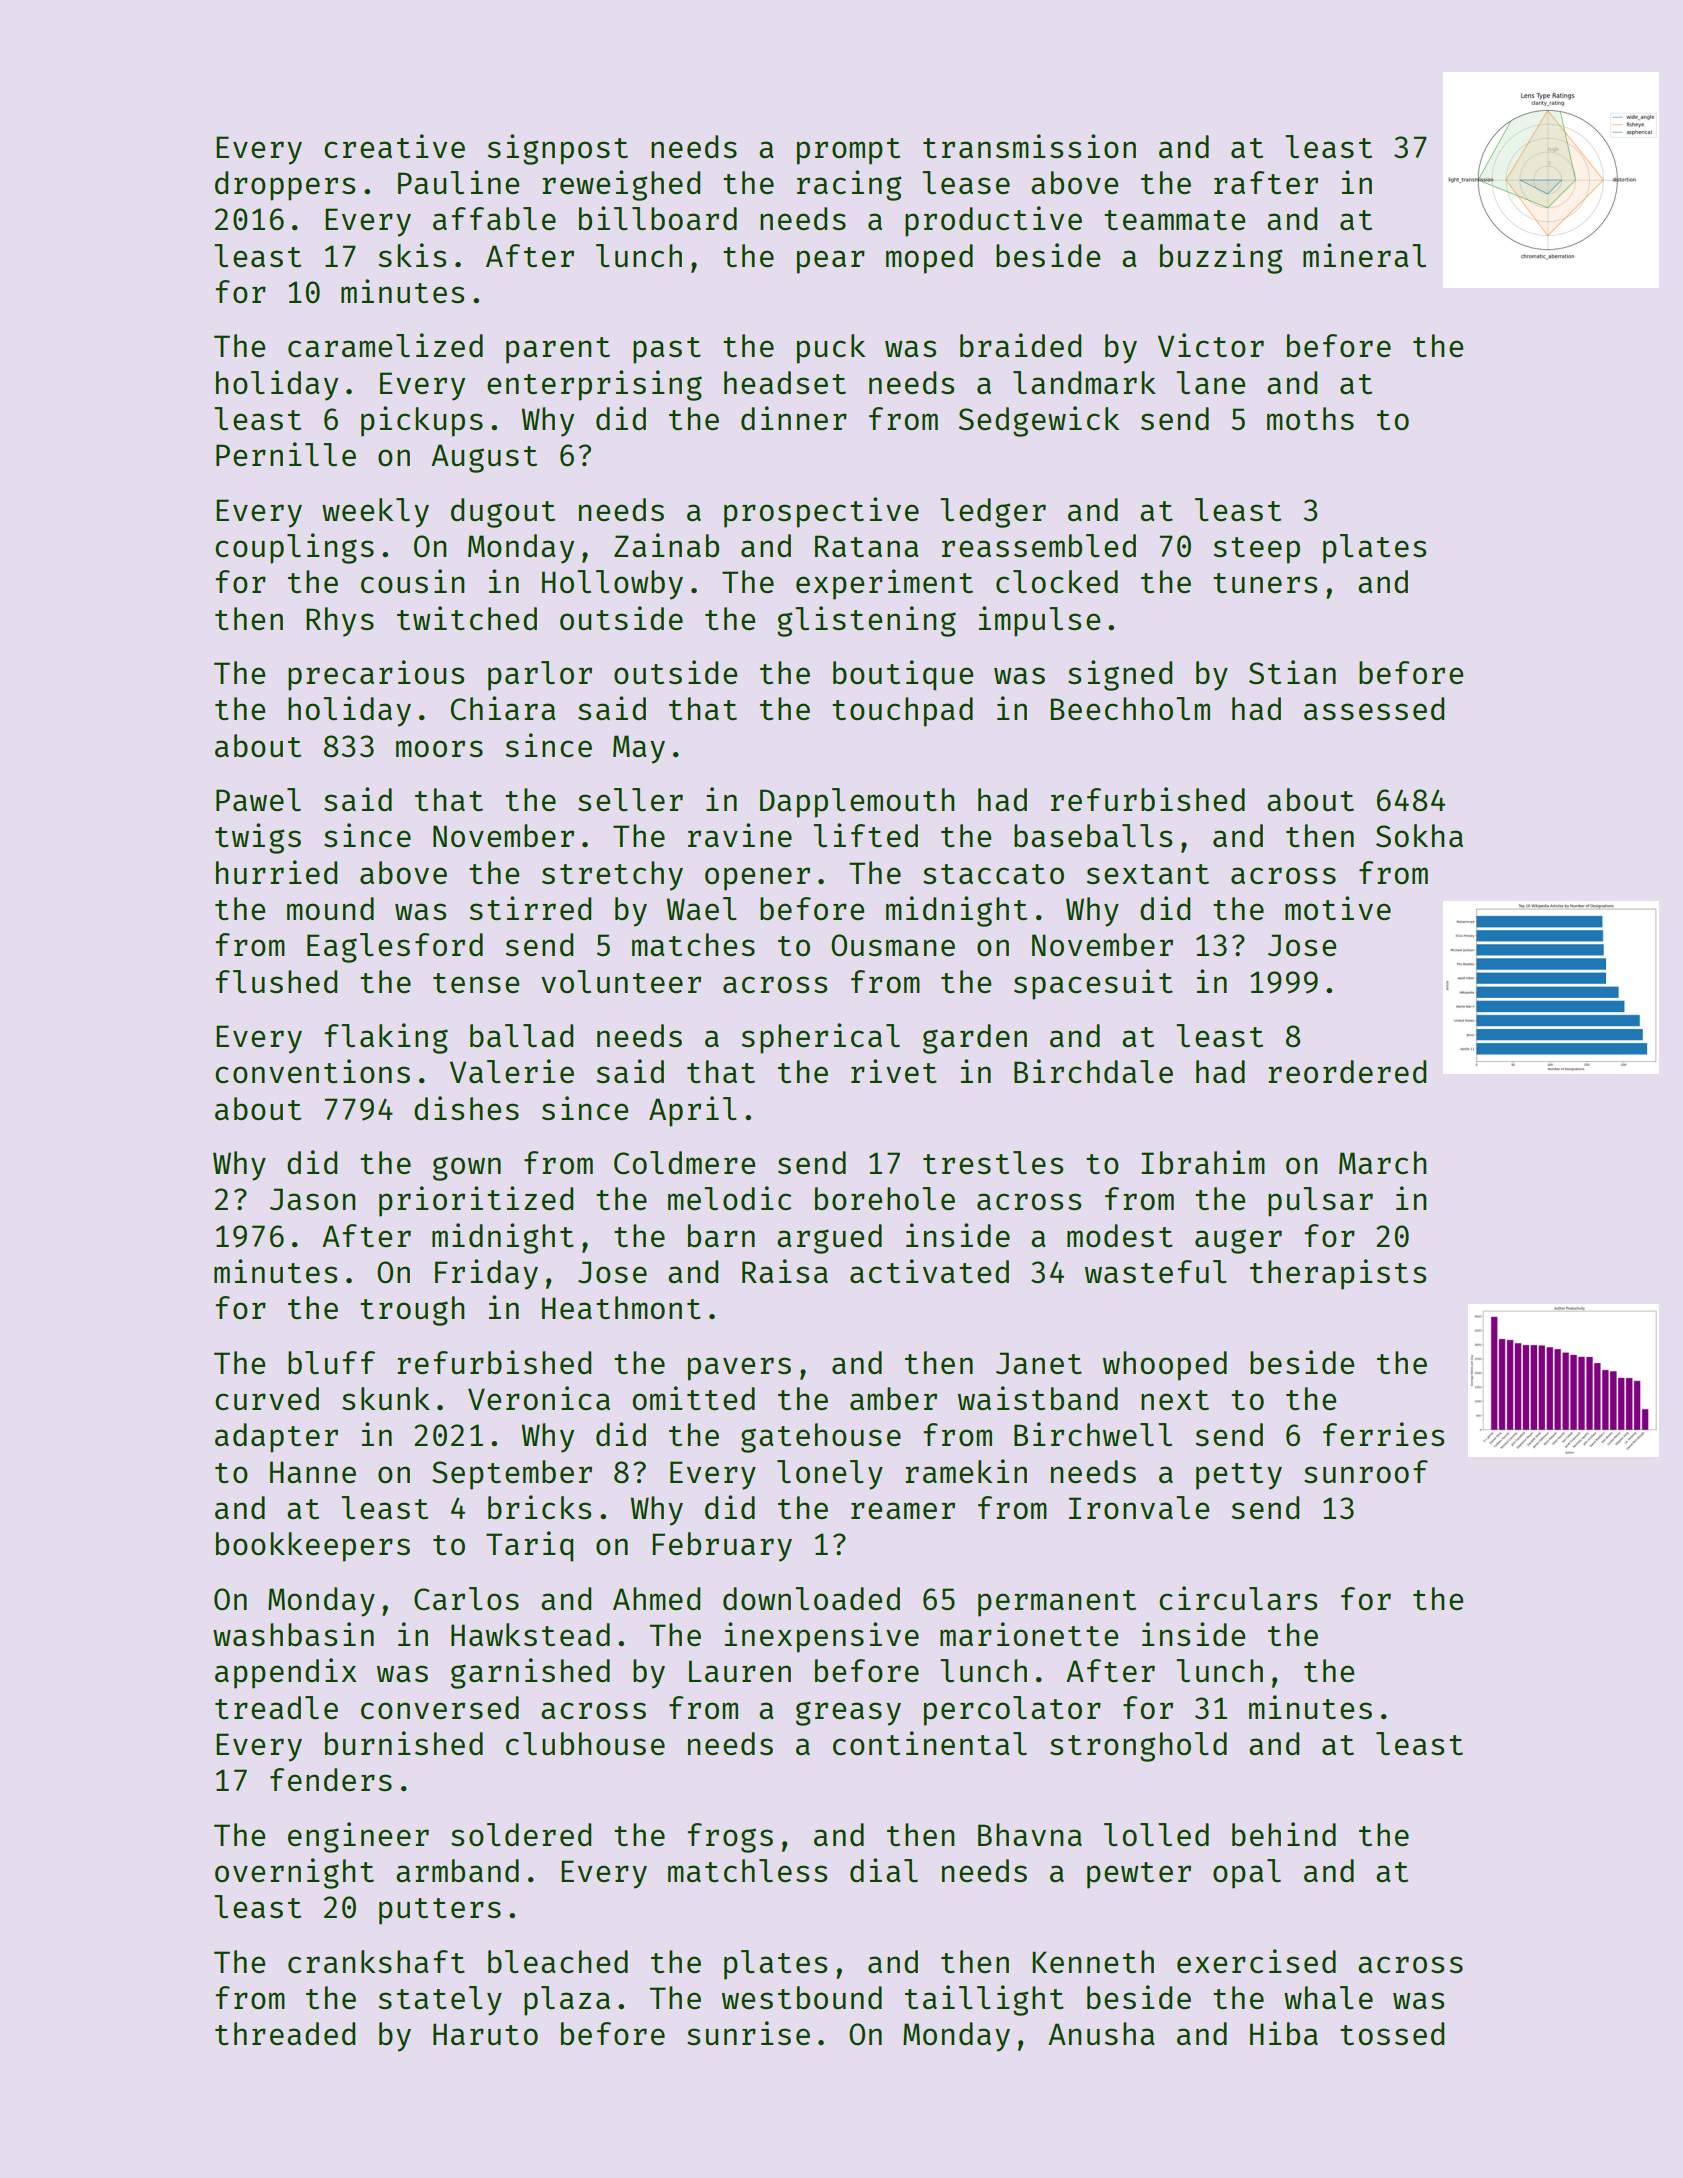 The width and height of the screenshot is (1683, 2178). What do you see at coordinates (621, 185) in the screenshot?
I see `reweighed` at bounding box center [621, 185].
